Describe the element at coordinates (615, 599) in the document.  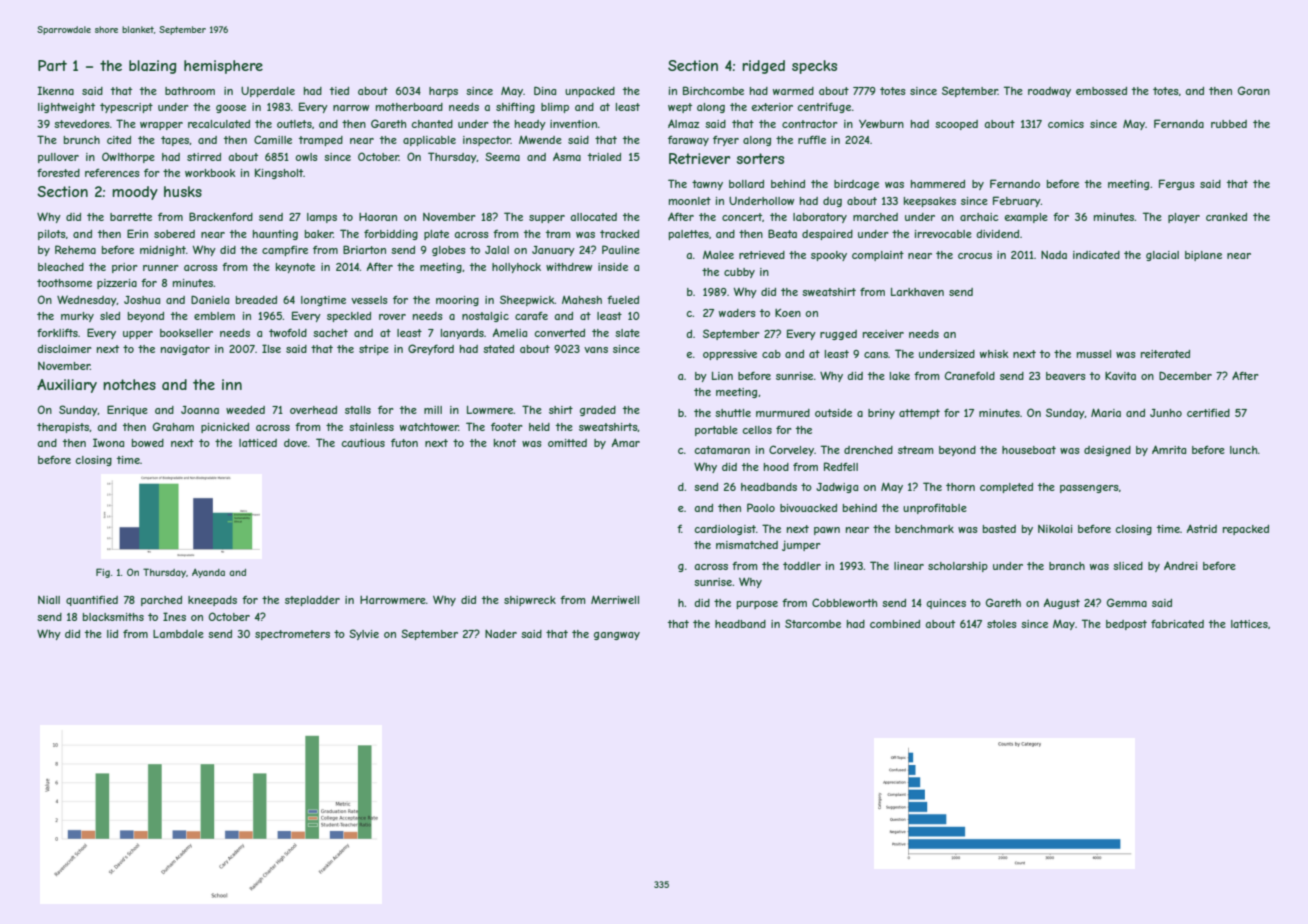
I see `Merriwell` at that location.
